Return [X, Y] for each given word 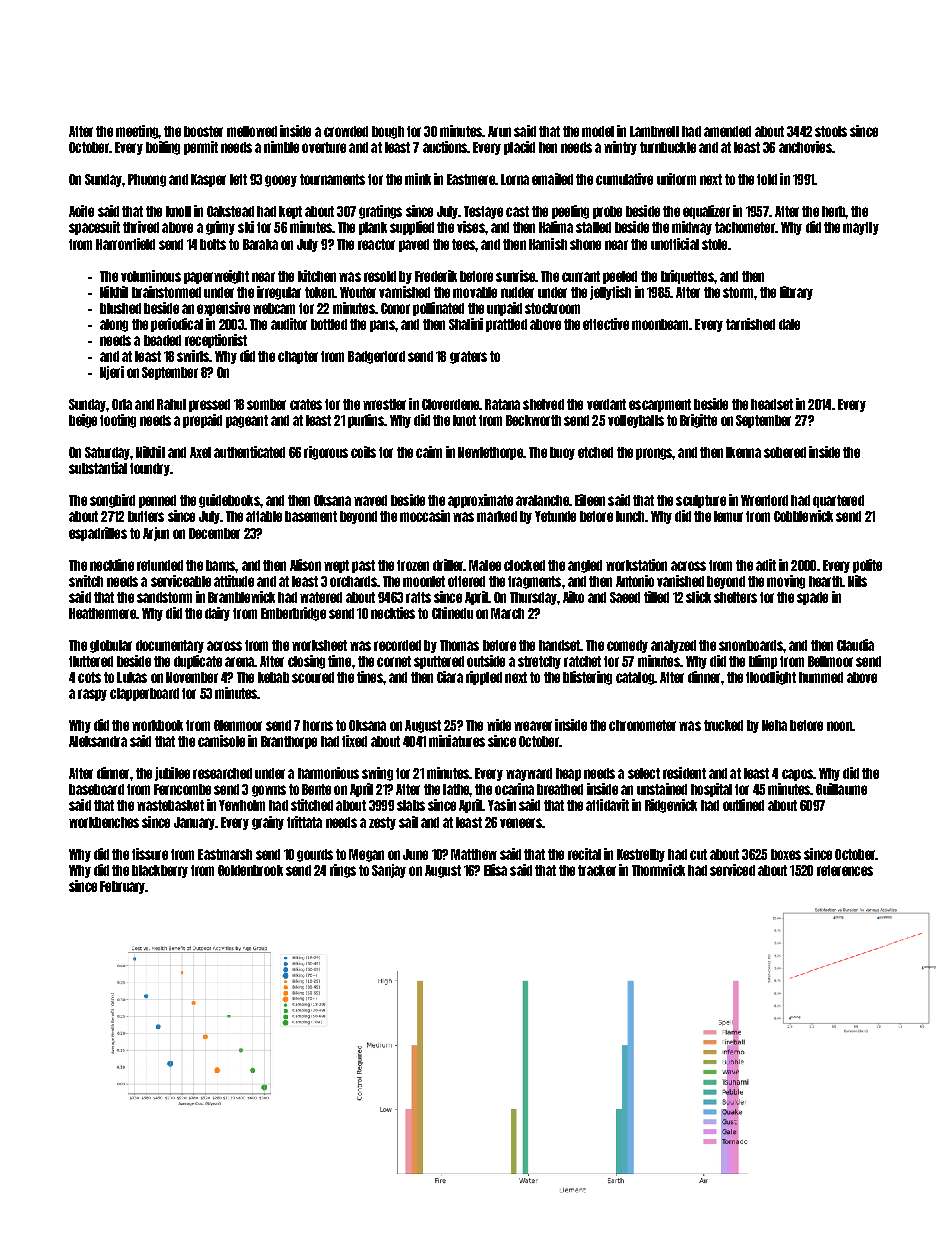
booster [203, 131]
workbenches [104, 822]
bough [388, 132]
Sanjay [389, 871]
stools [831, 131]
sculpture [701, 501]
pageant [247, 421]
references [845, 870]
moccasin [425, 516]
